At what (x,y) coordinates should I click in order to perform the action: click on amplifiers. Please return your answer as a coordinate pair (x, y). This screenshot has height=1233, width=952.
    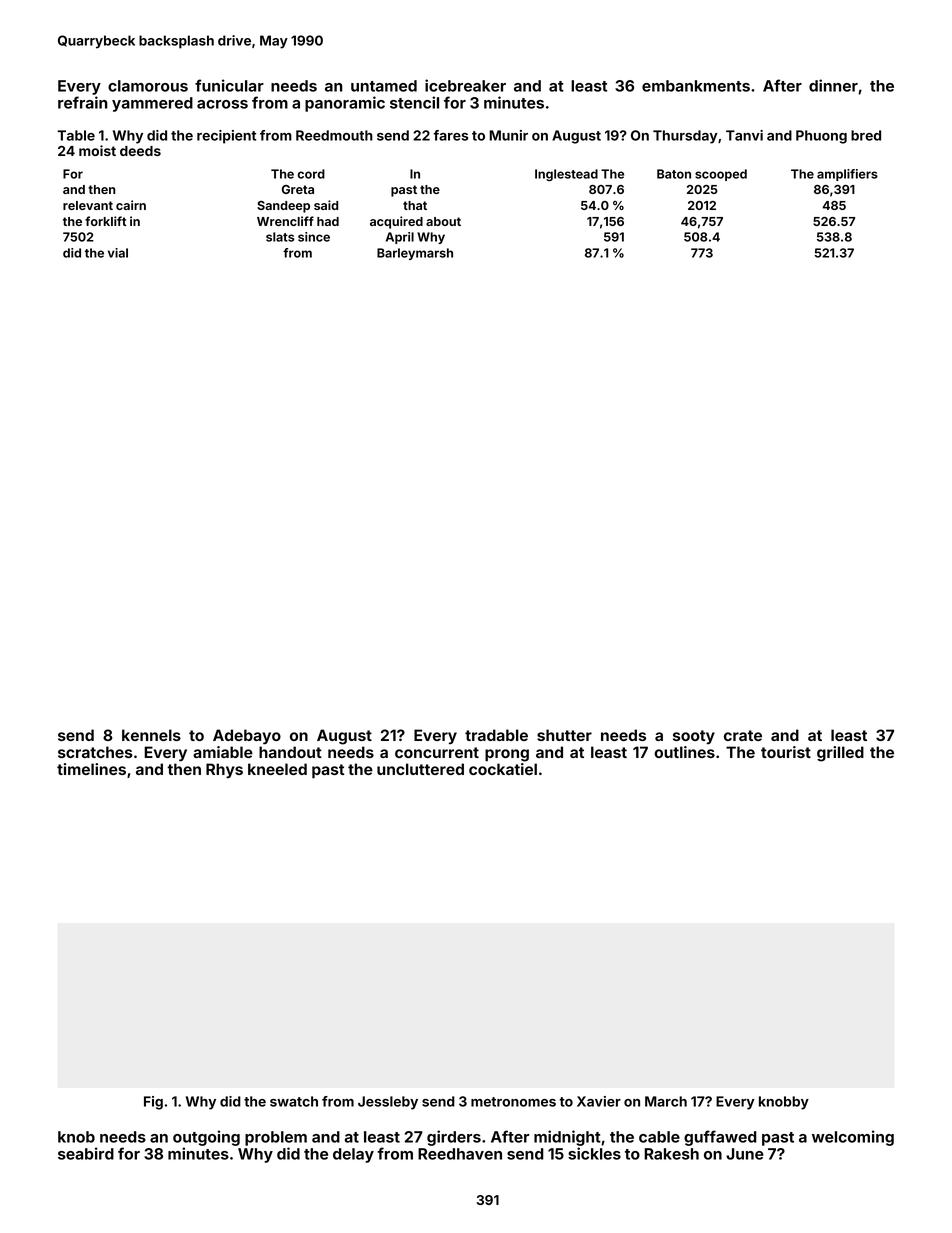
    Looking at the image, I should click on (847, 175).
